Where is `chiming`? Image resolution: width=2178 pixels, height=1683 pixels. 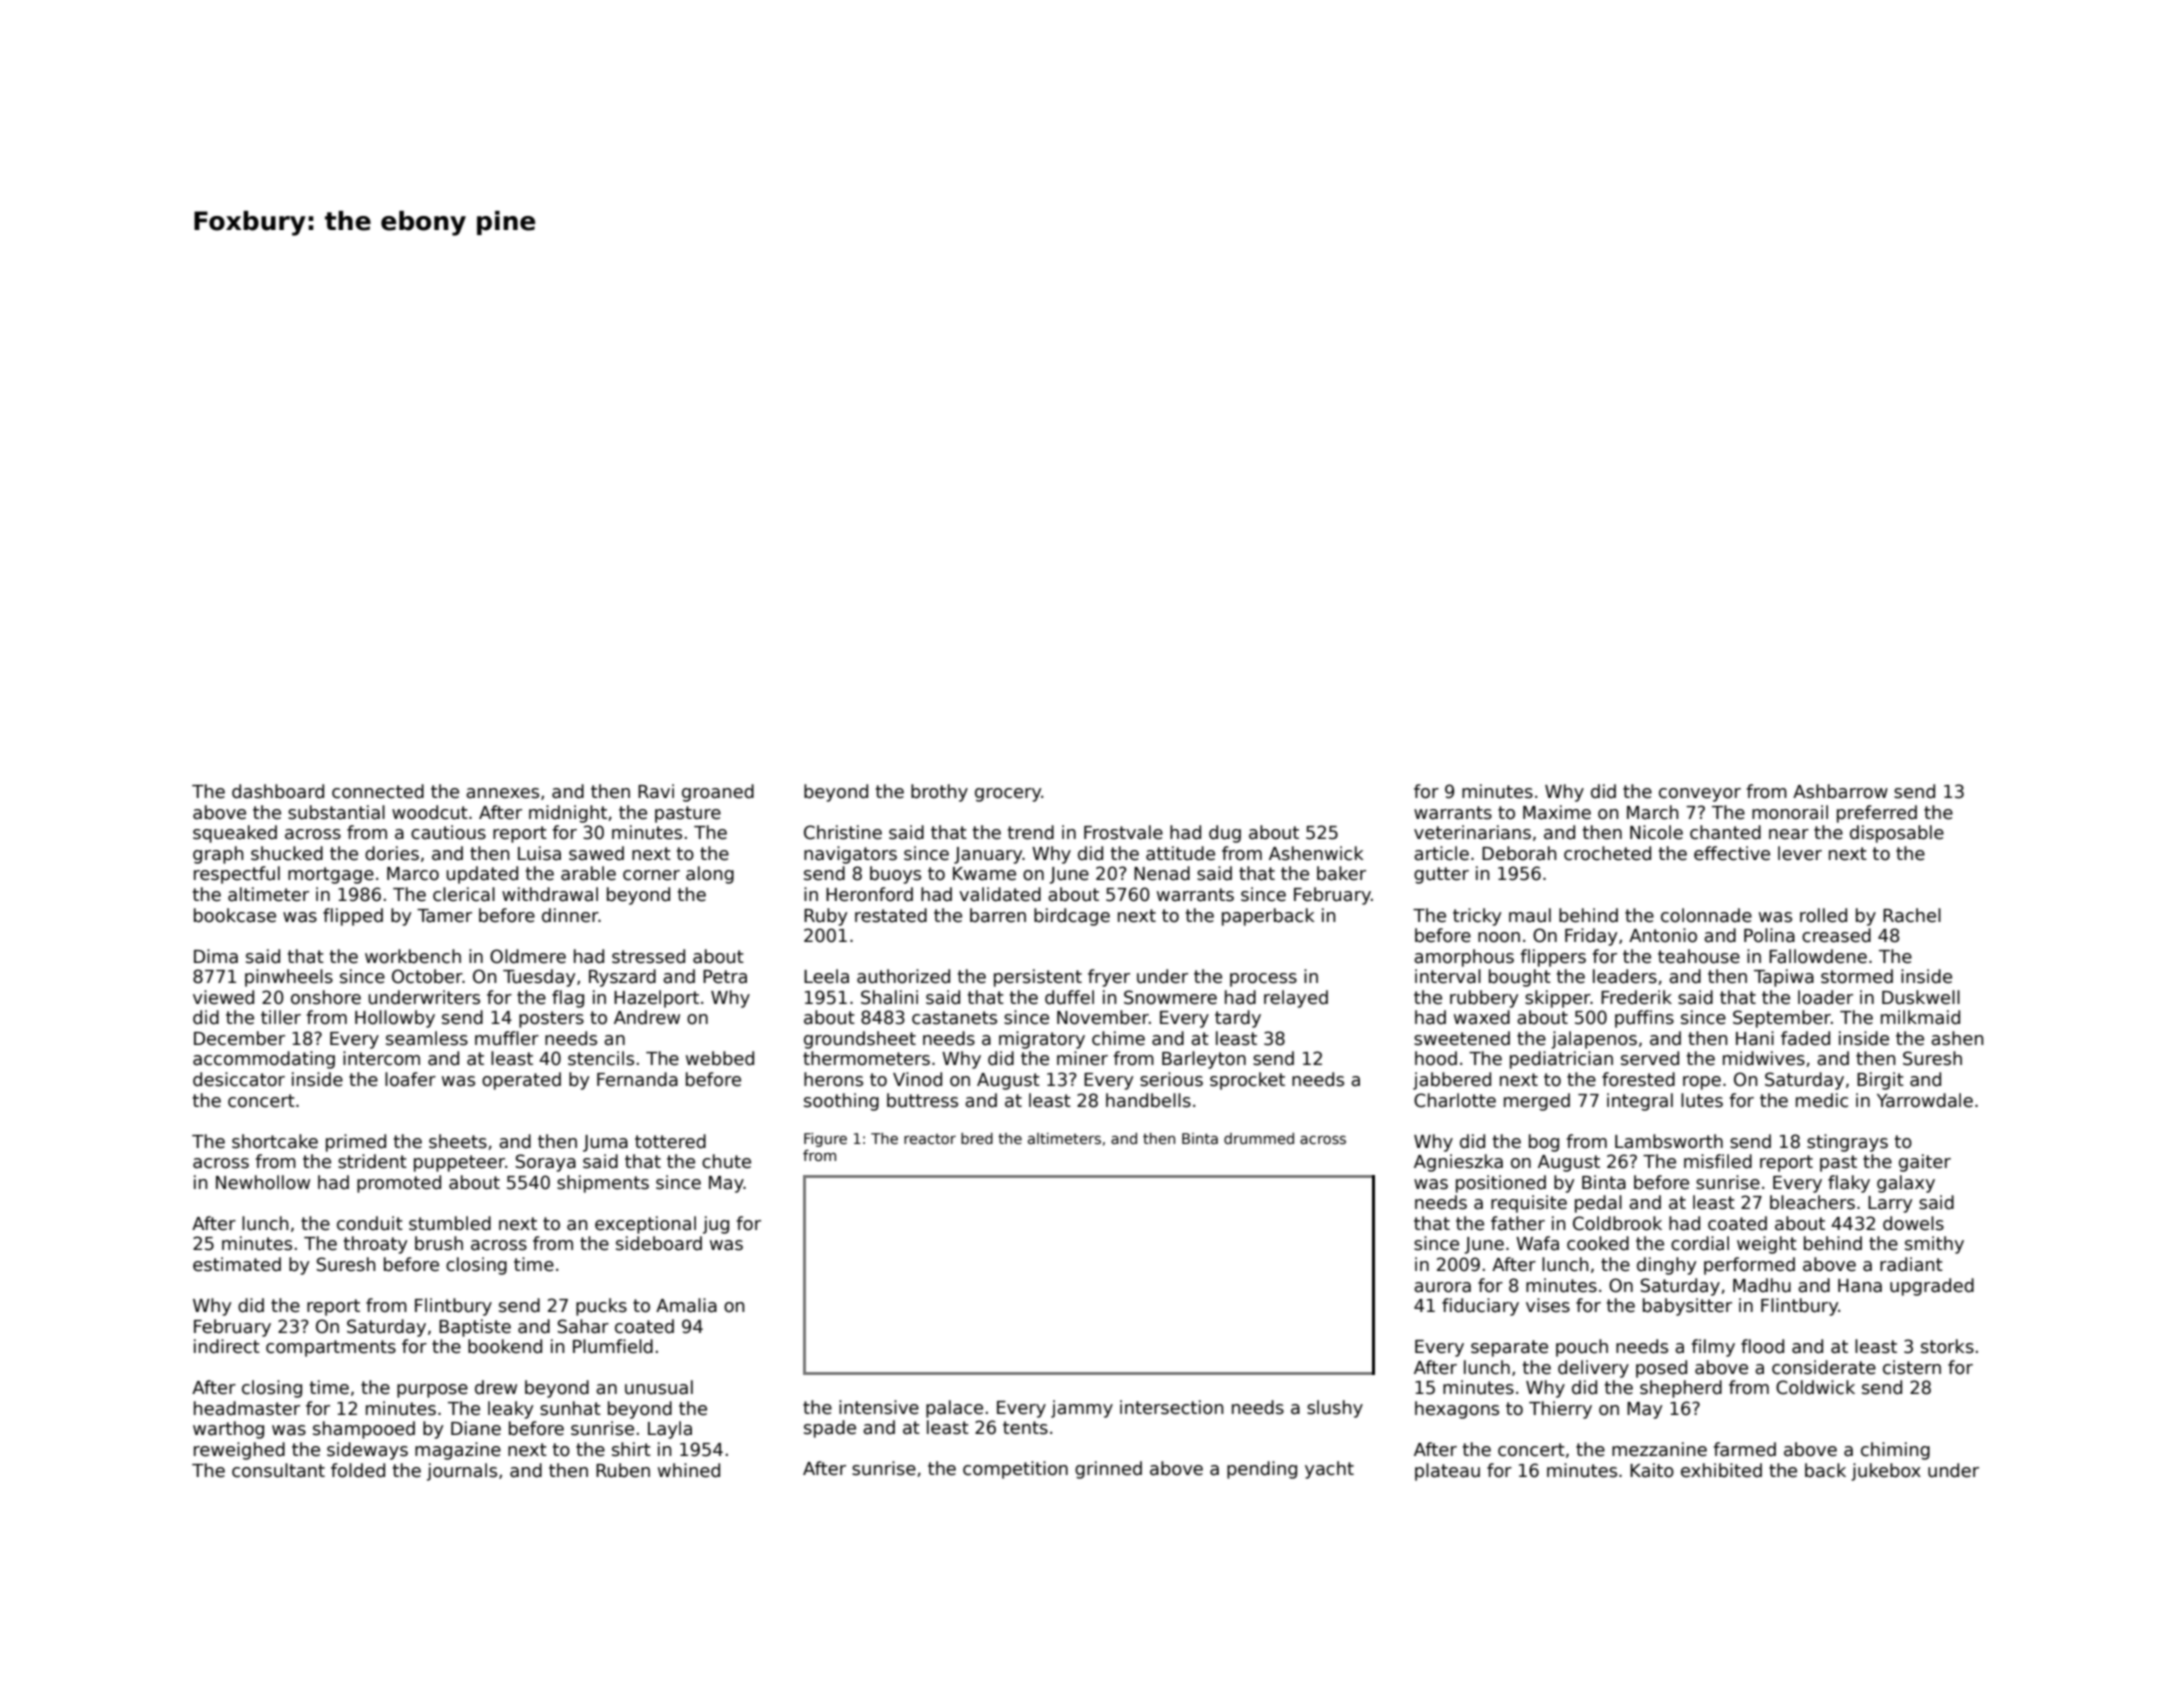 chiming is located at coordinates (1895, 1451).
